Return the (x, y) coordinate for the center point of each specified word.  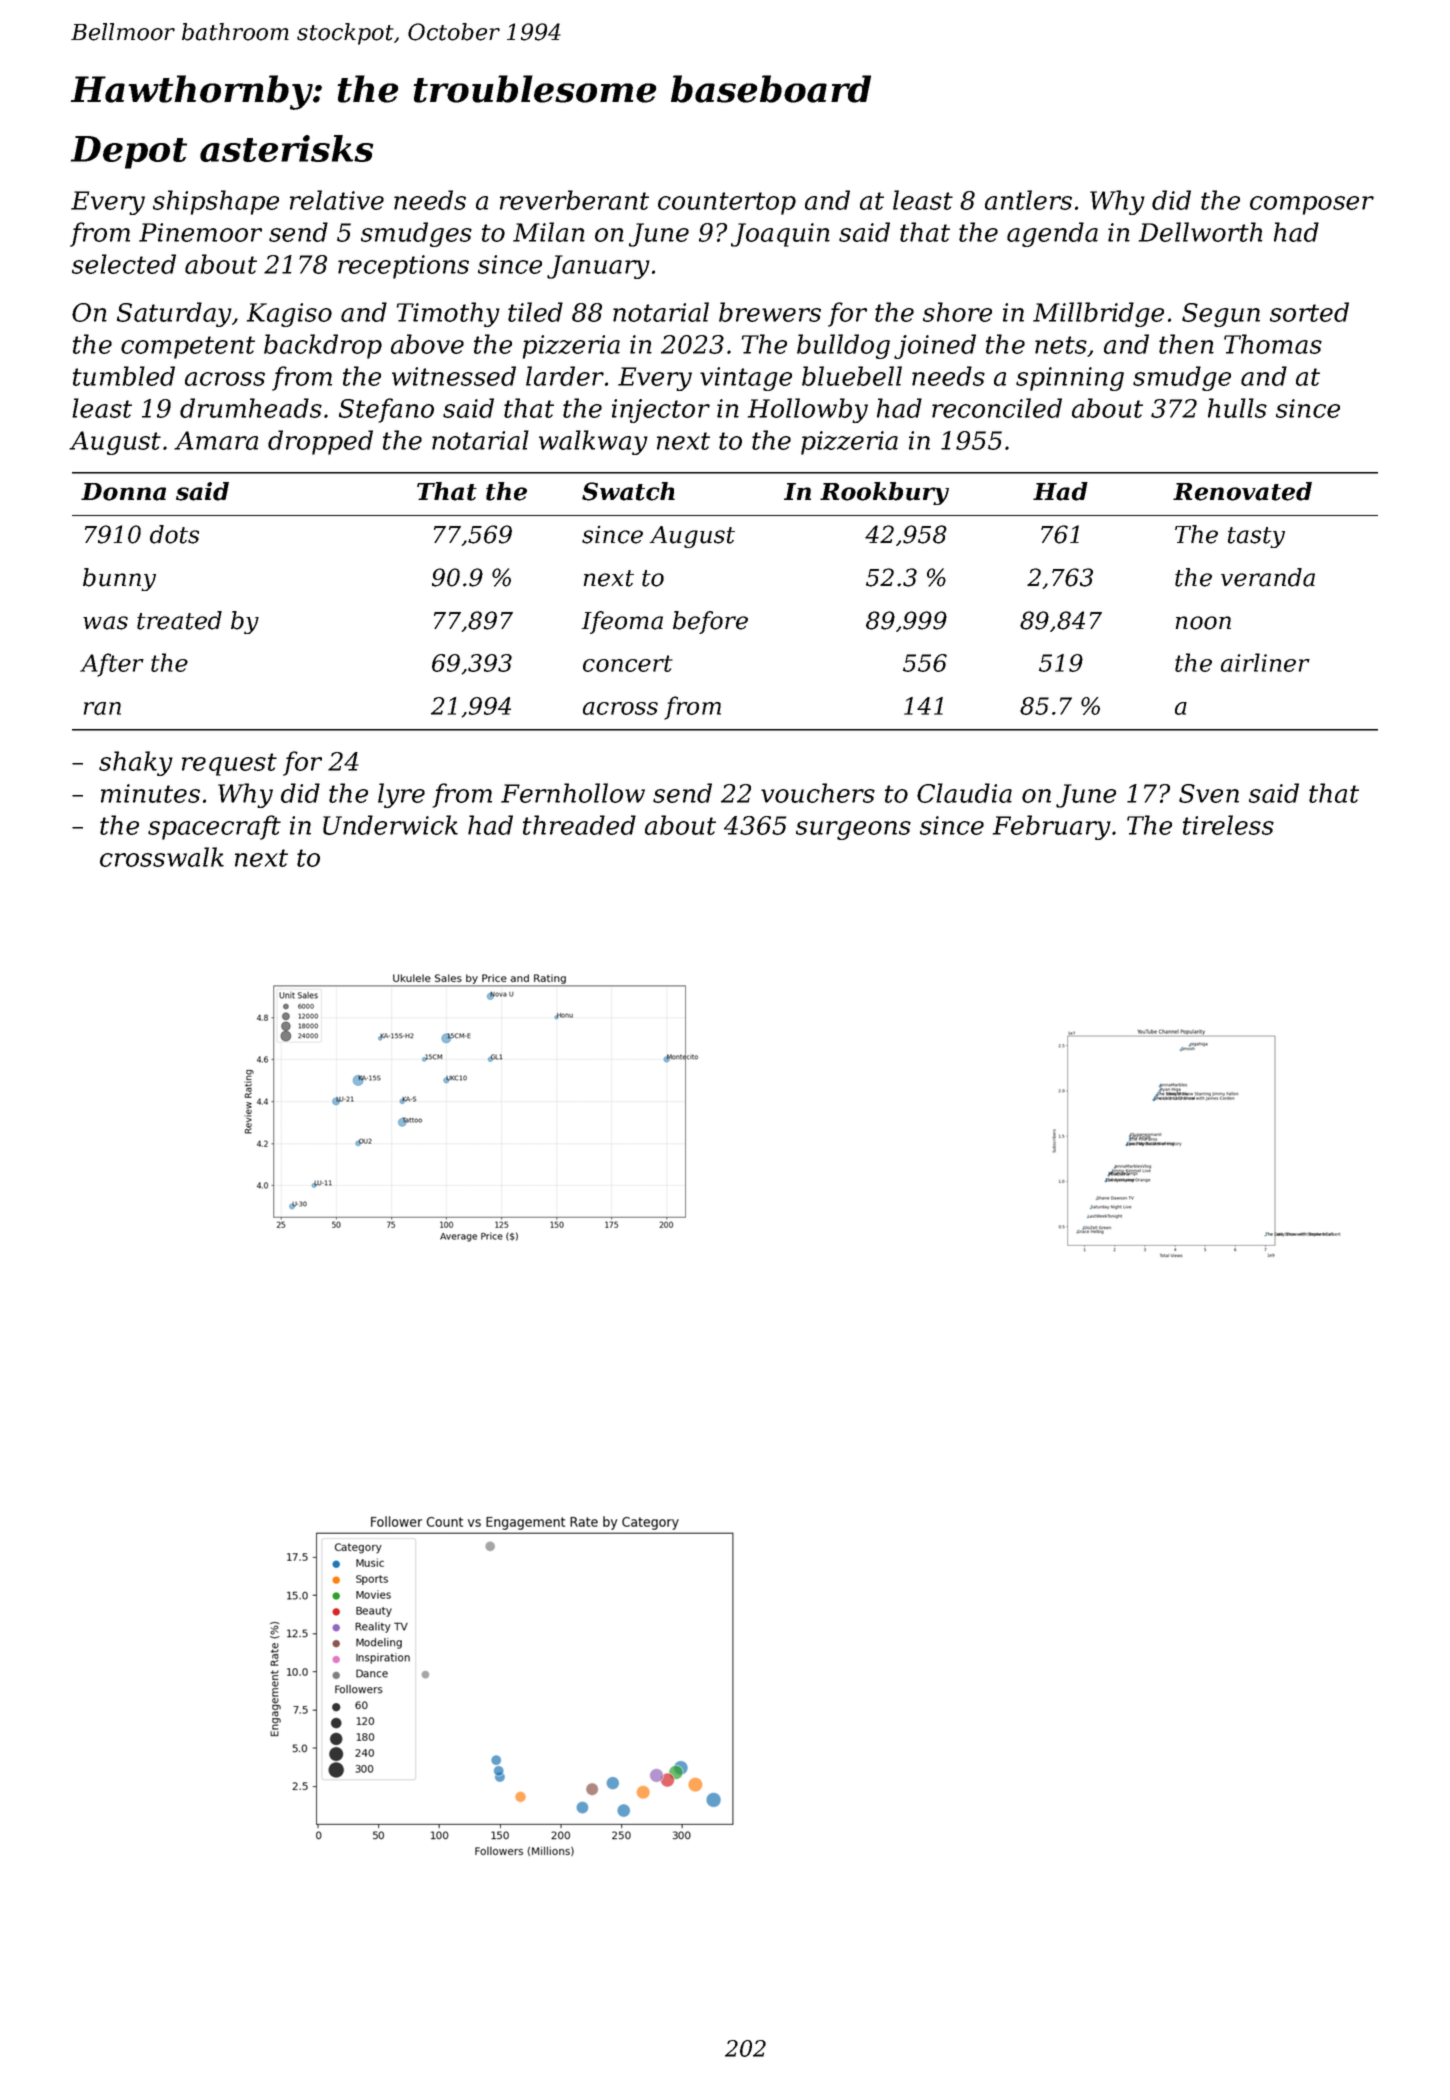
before (710, 622)
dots (174, 534)
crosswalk (162, 857)
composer (1312, 205)
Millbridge (1098, 314)
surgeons (853, 830)
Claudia (964, 793)
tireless (1228, 825)
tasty (1256, 537)
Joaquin (780, 235)
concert (628, 663)
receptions (403, 267)
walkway (593, 442)
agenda (1052, 234)
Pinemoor (200, 232)
